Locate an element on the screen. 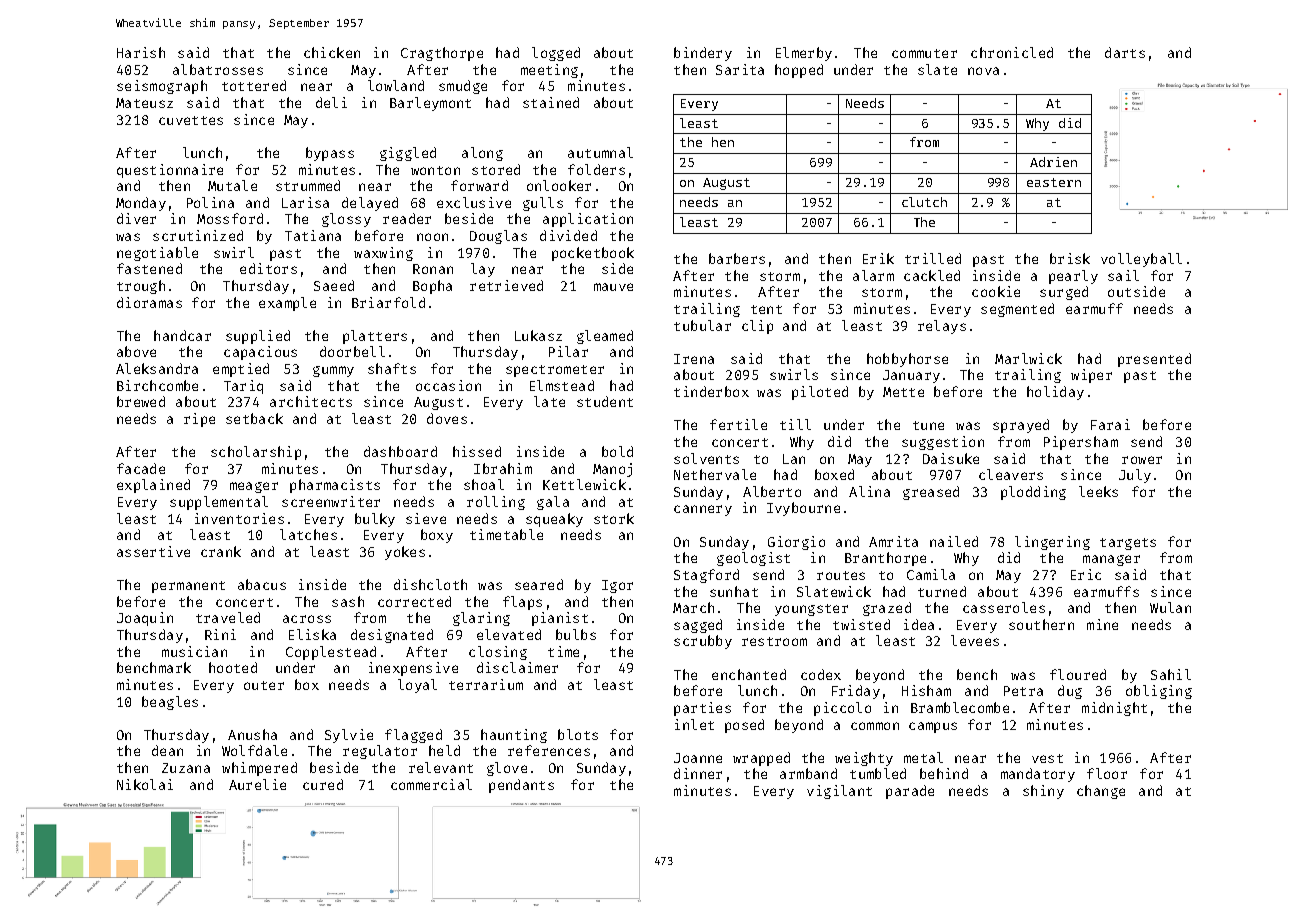 This screenshot has width=1308, height=924. chronicled is located at coordinates (1012, 52).
